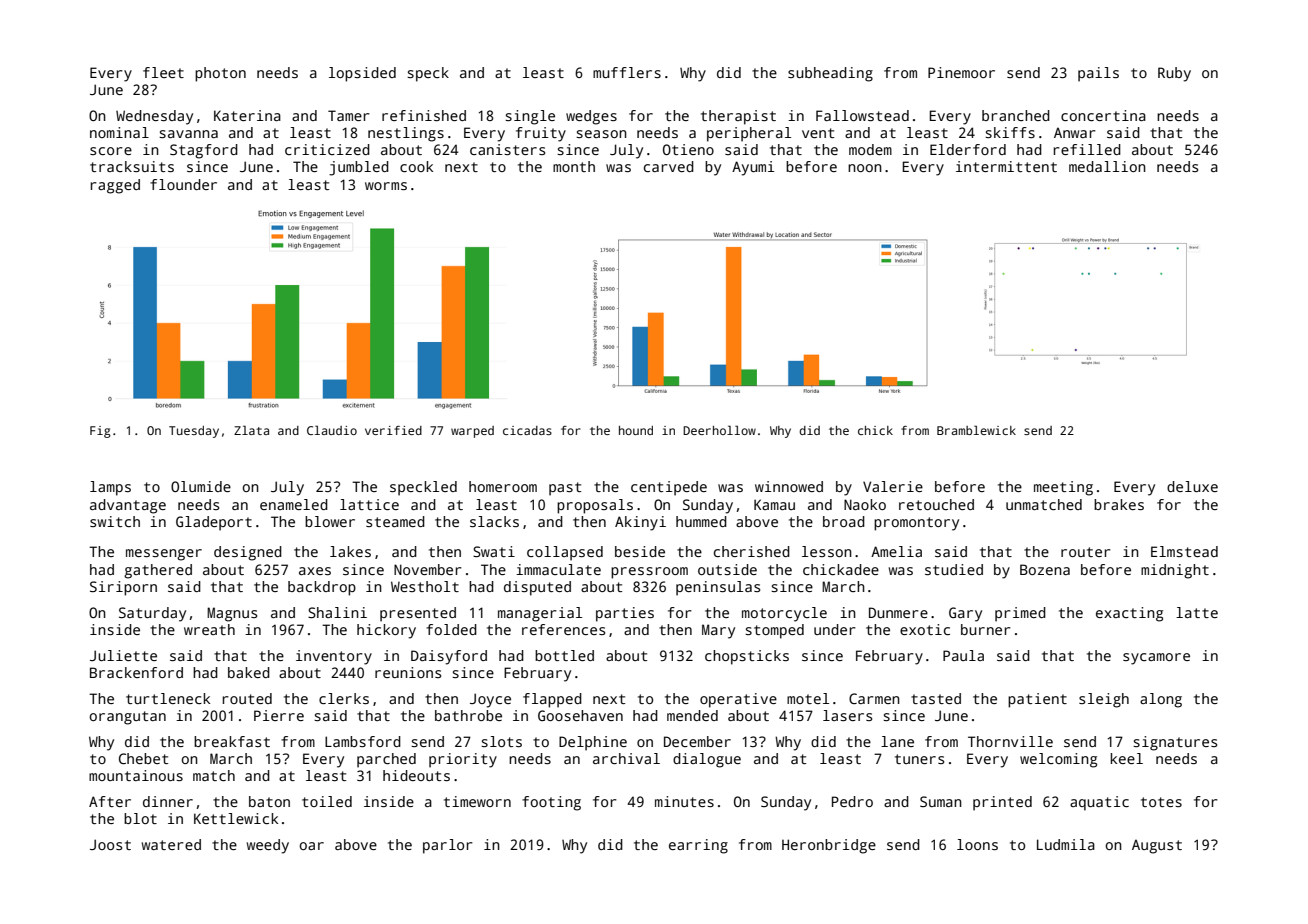  I want to click on Valerie, so click(893, 486).
